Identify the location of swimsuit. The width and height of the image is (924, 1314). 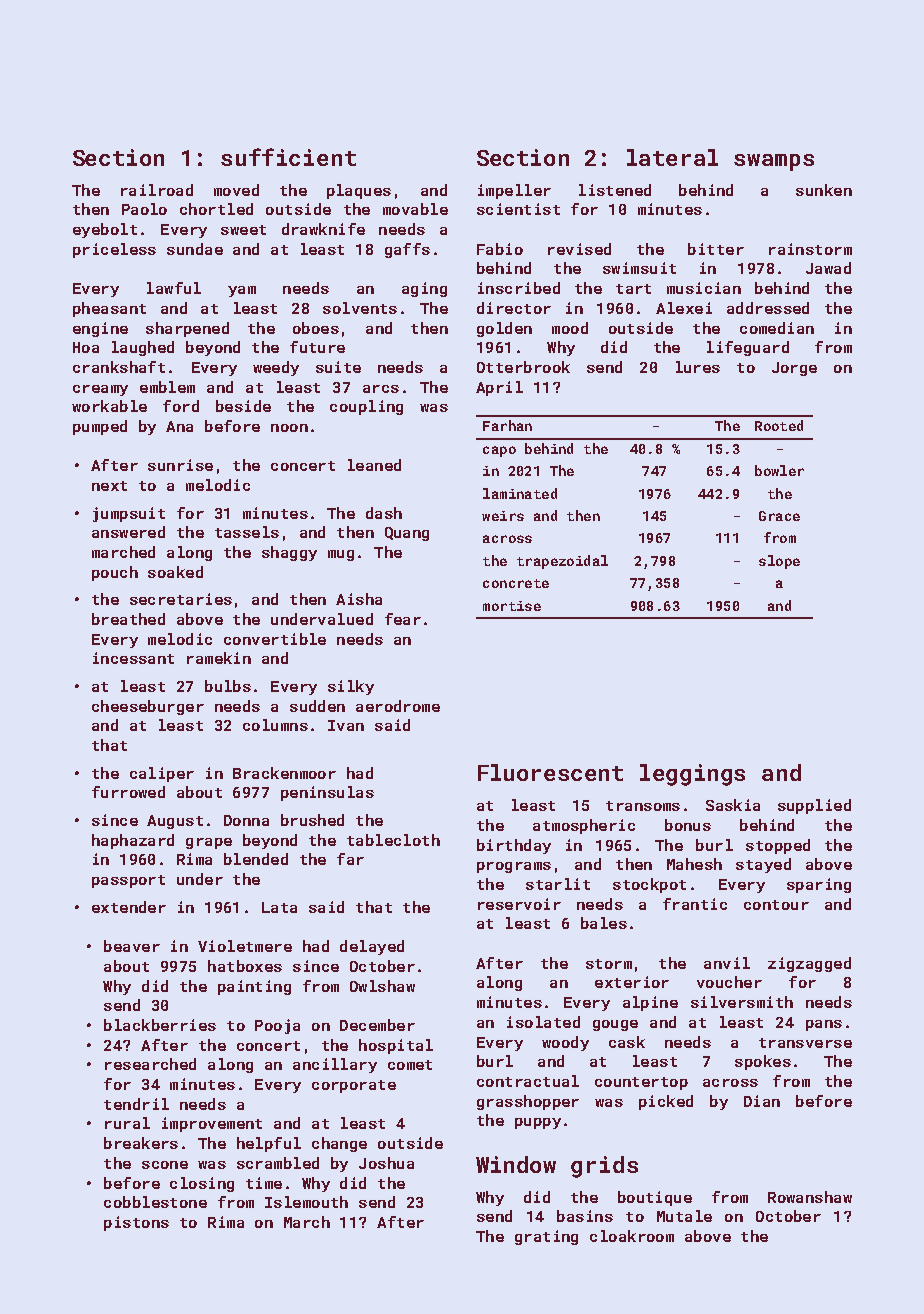
(639, 268).
